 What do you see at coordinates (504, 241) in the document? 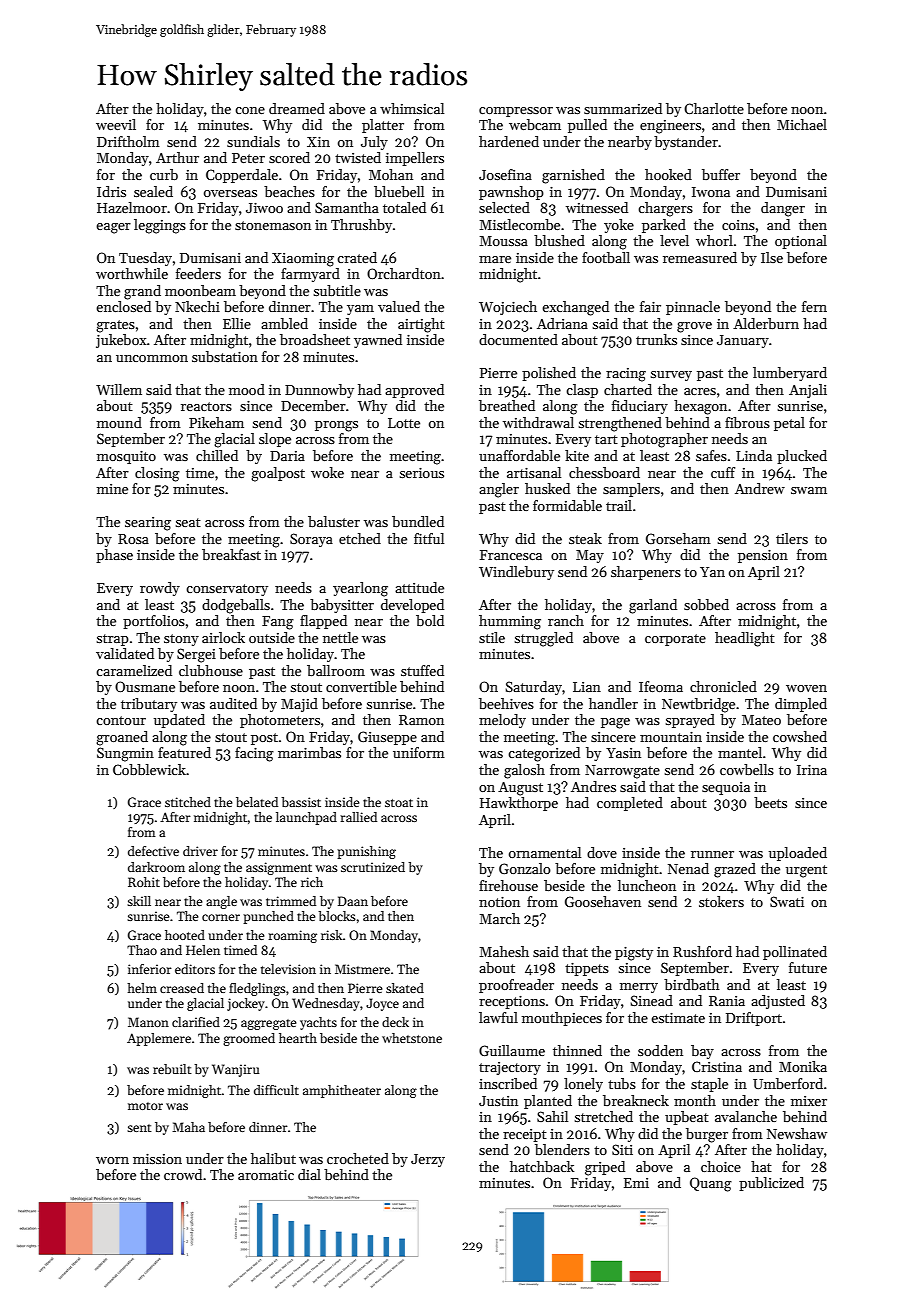
I see `Moussa` at bounding box center [504, 241].
